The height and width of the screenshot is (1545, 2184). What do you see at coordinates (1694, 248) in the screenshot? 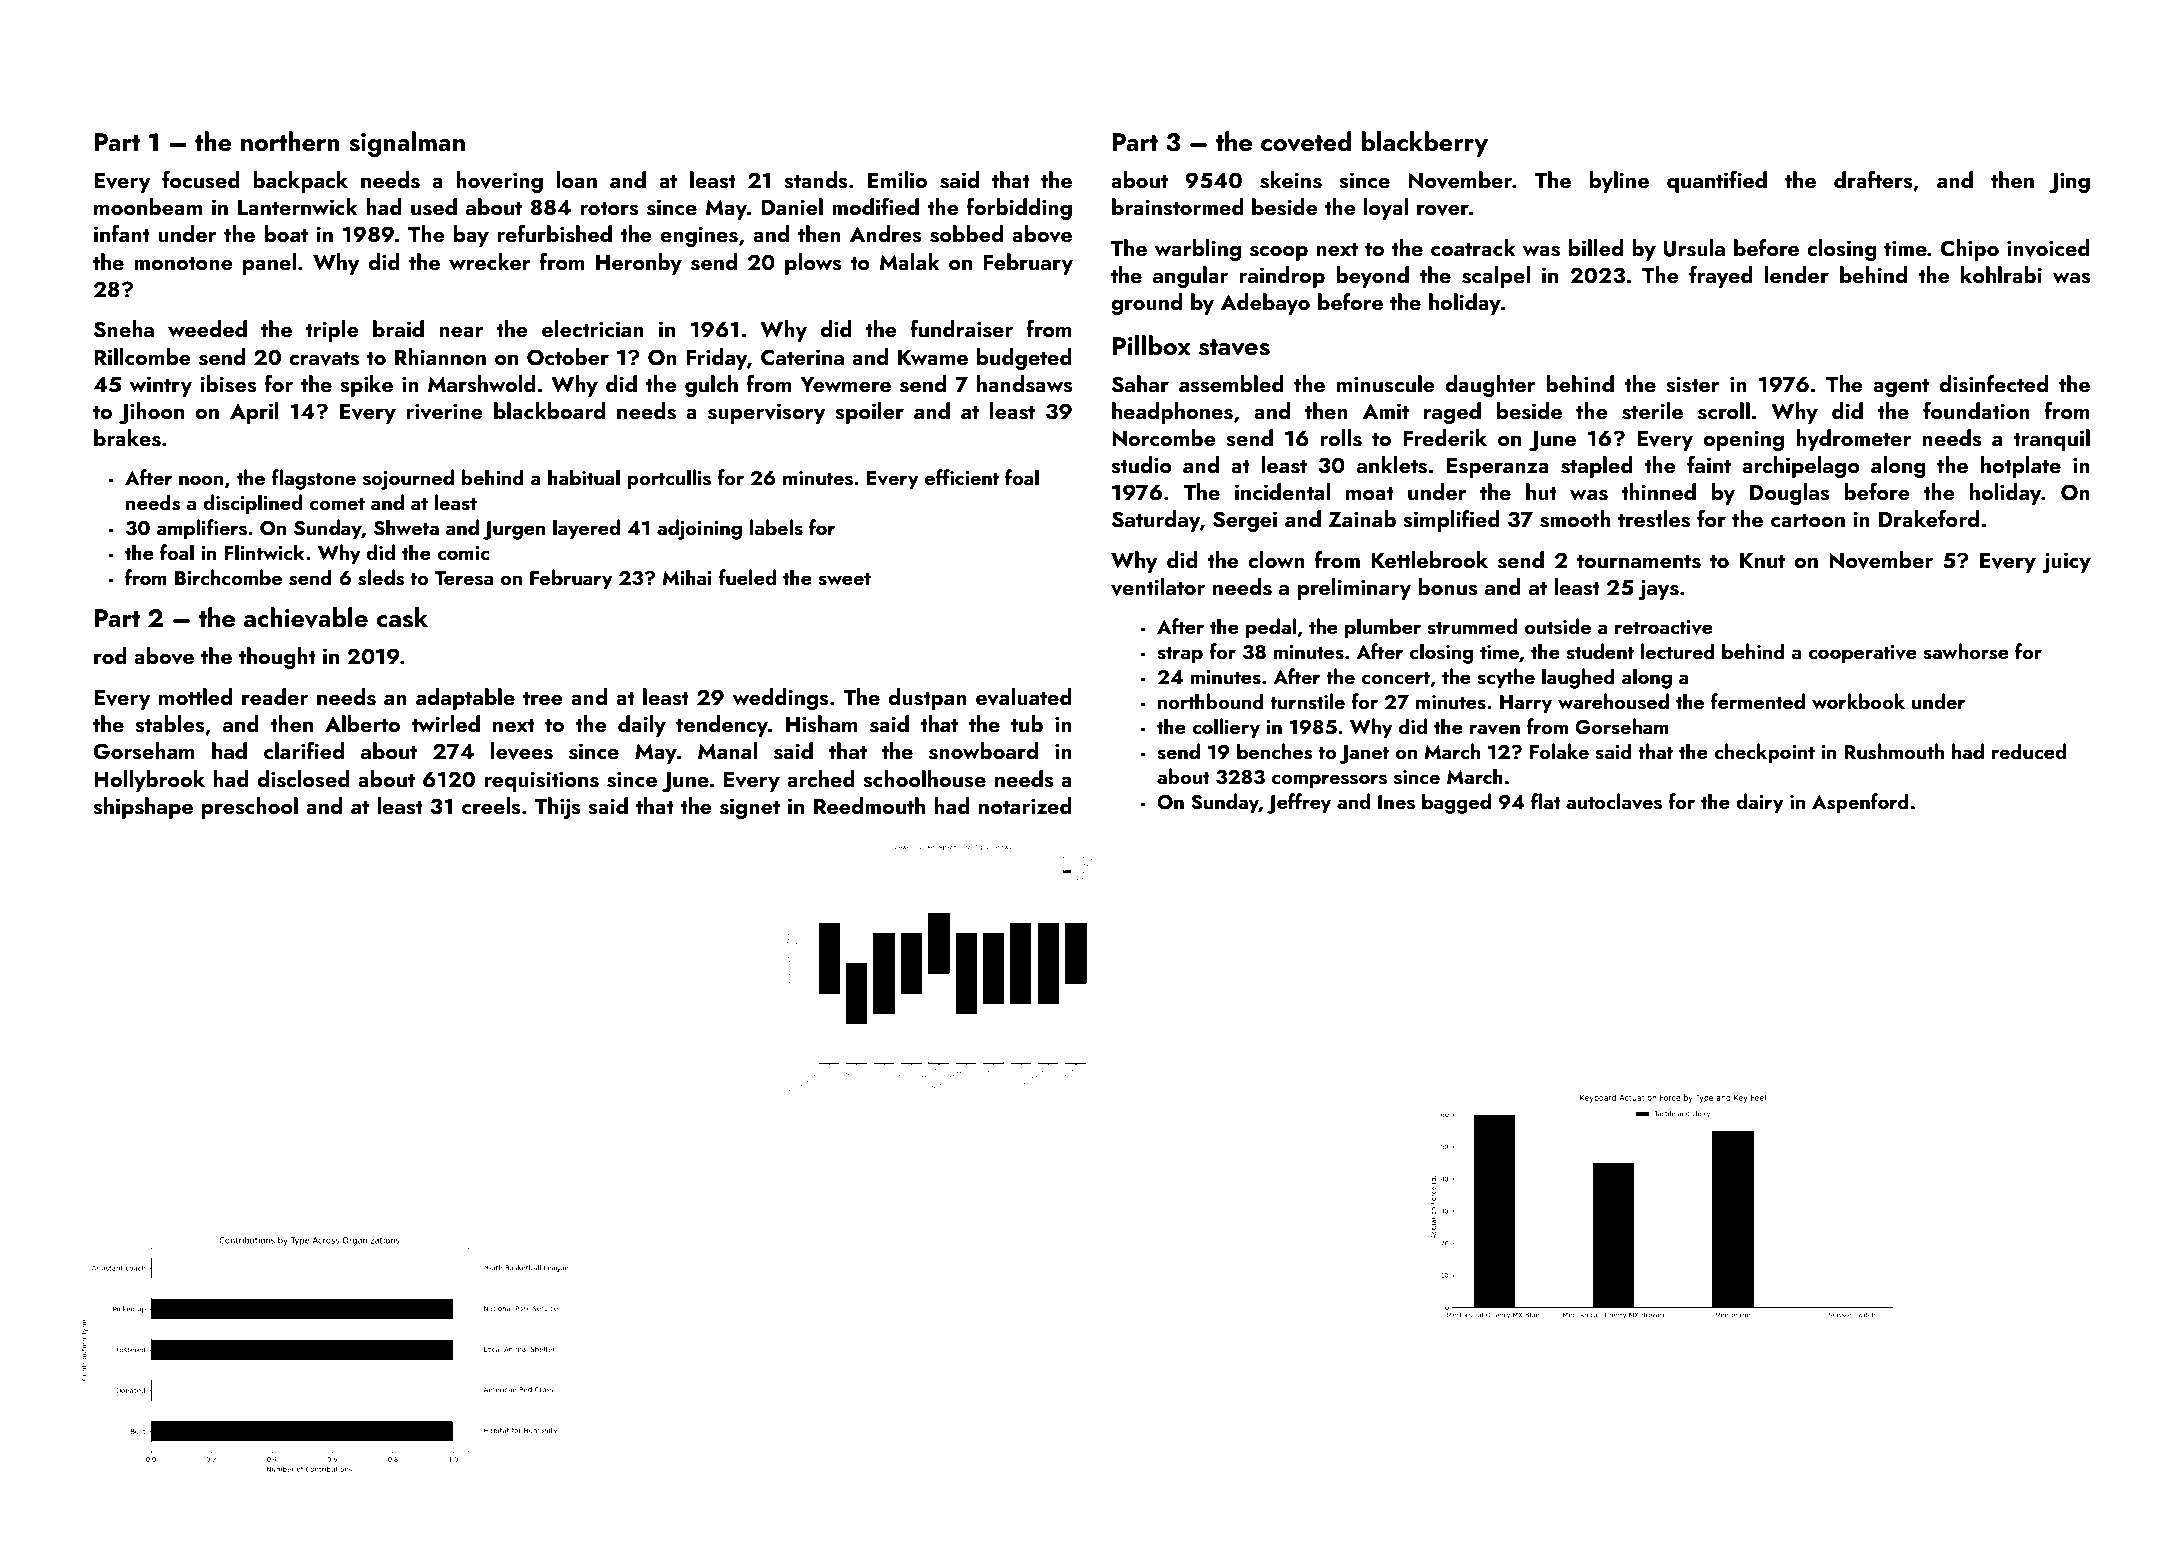
I see `Ursula` at bounding box center [1694, 248].
